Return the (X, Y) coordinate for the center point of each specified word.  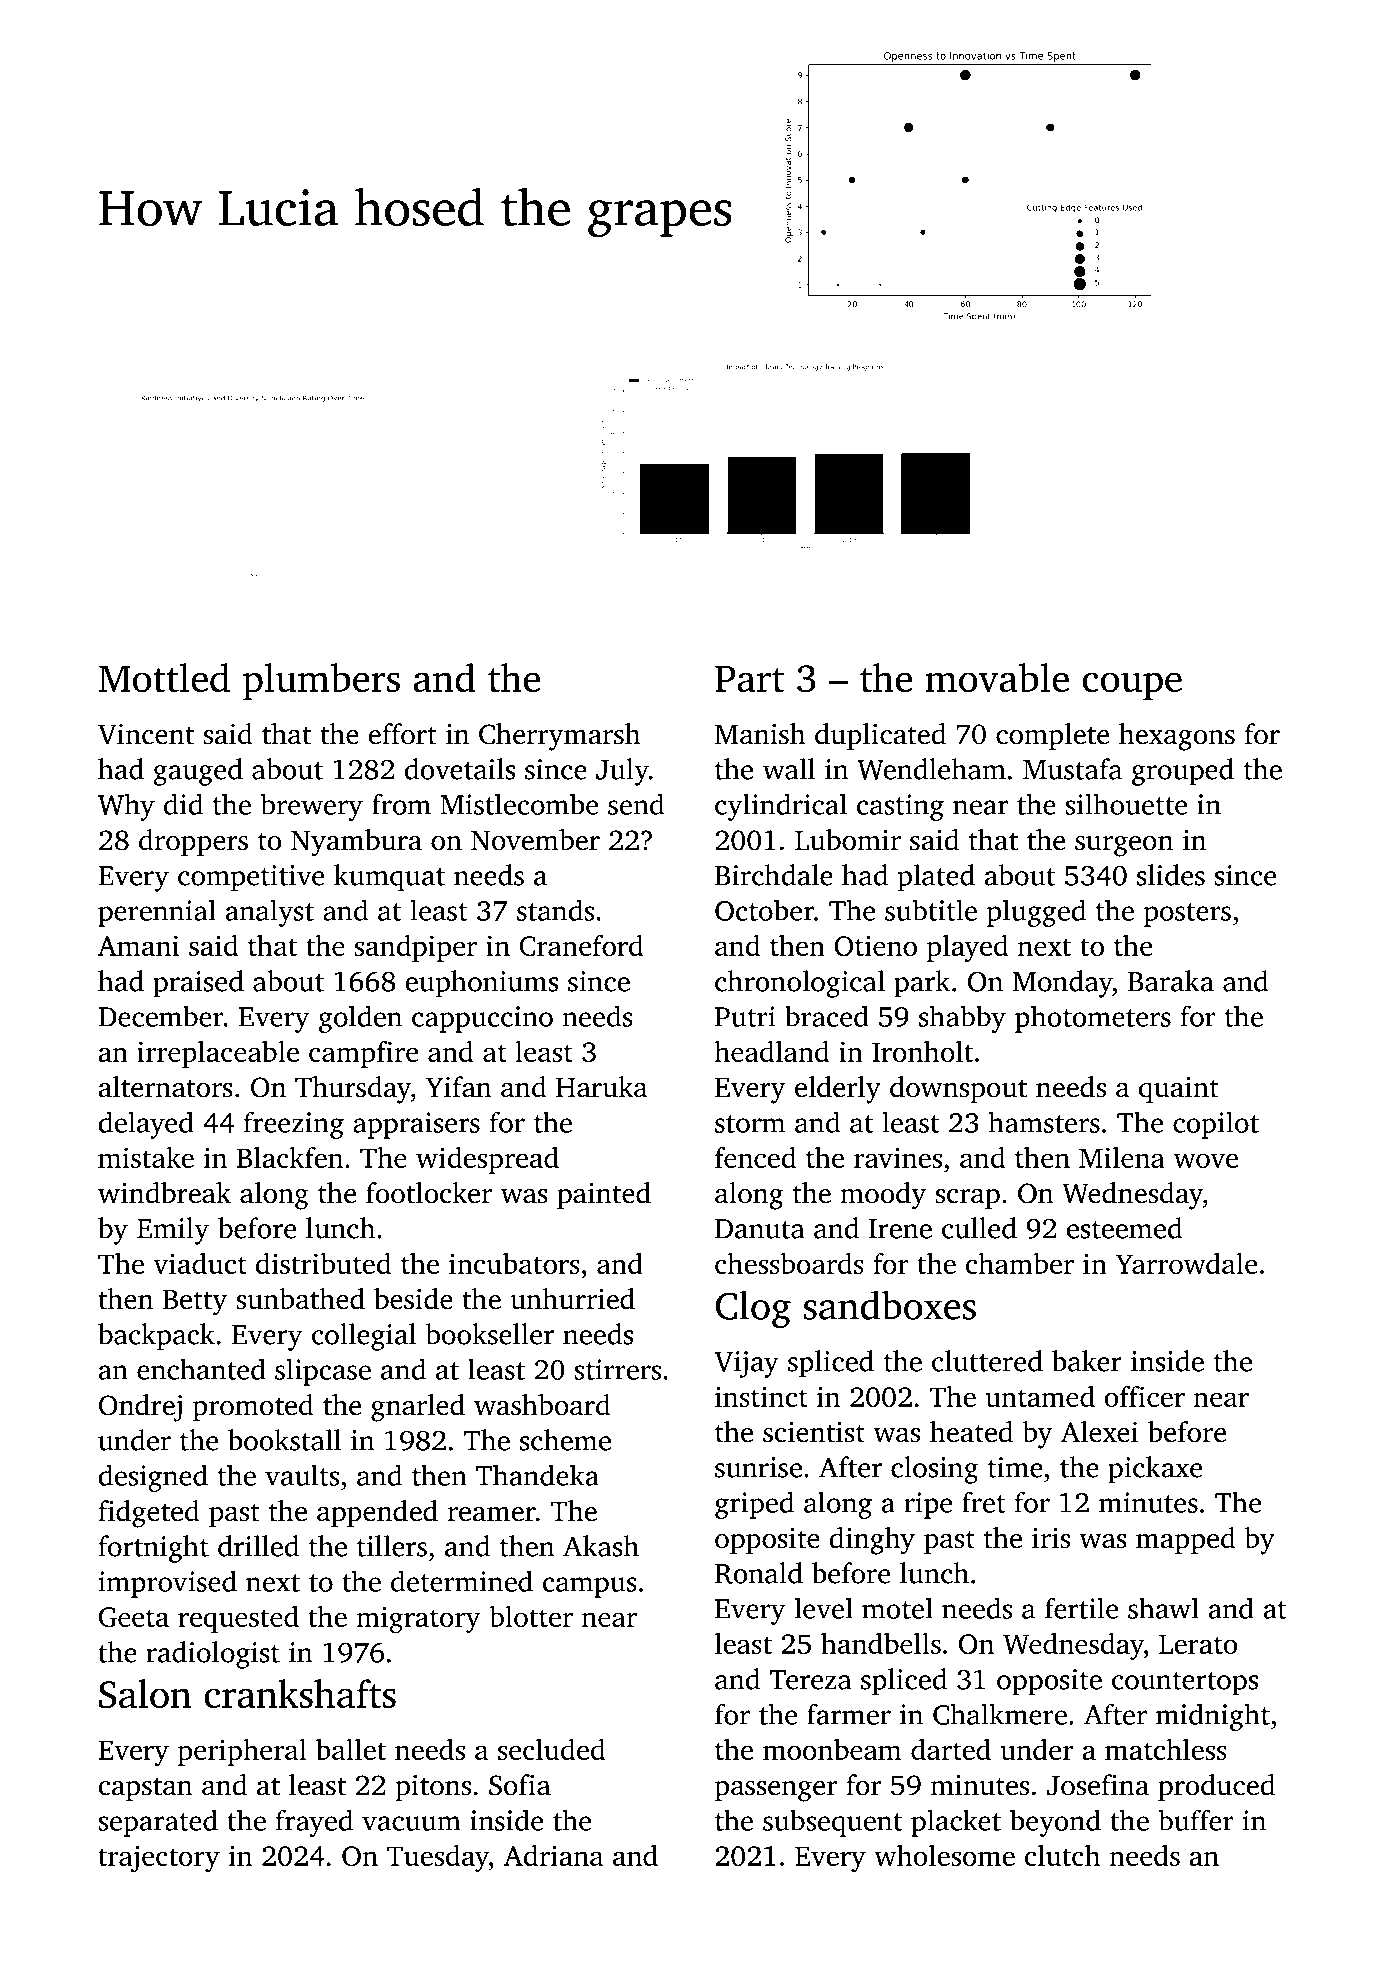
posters (1187, 915)
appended (377, 1513)
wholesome (944, 1855)
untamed (1040, 1396)
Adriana (553, 1855)
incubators (514, 1263)
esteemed (1125, 1228)
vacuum (411, 1823)
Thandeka (537, 1475)
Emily (173, 1231)
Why (126, 807)
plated (936, 878)
